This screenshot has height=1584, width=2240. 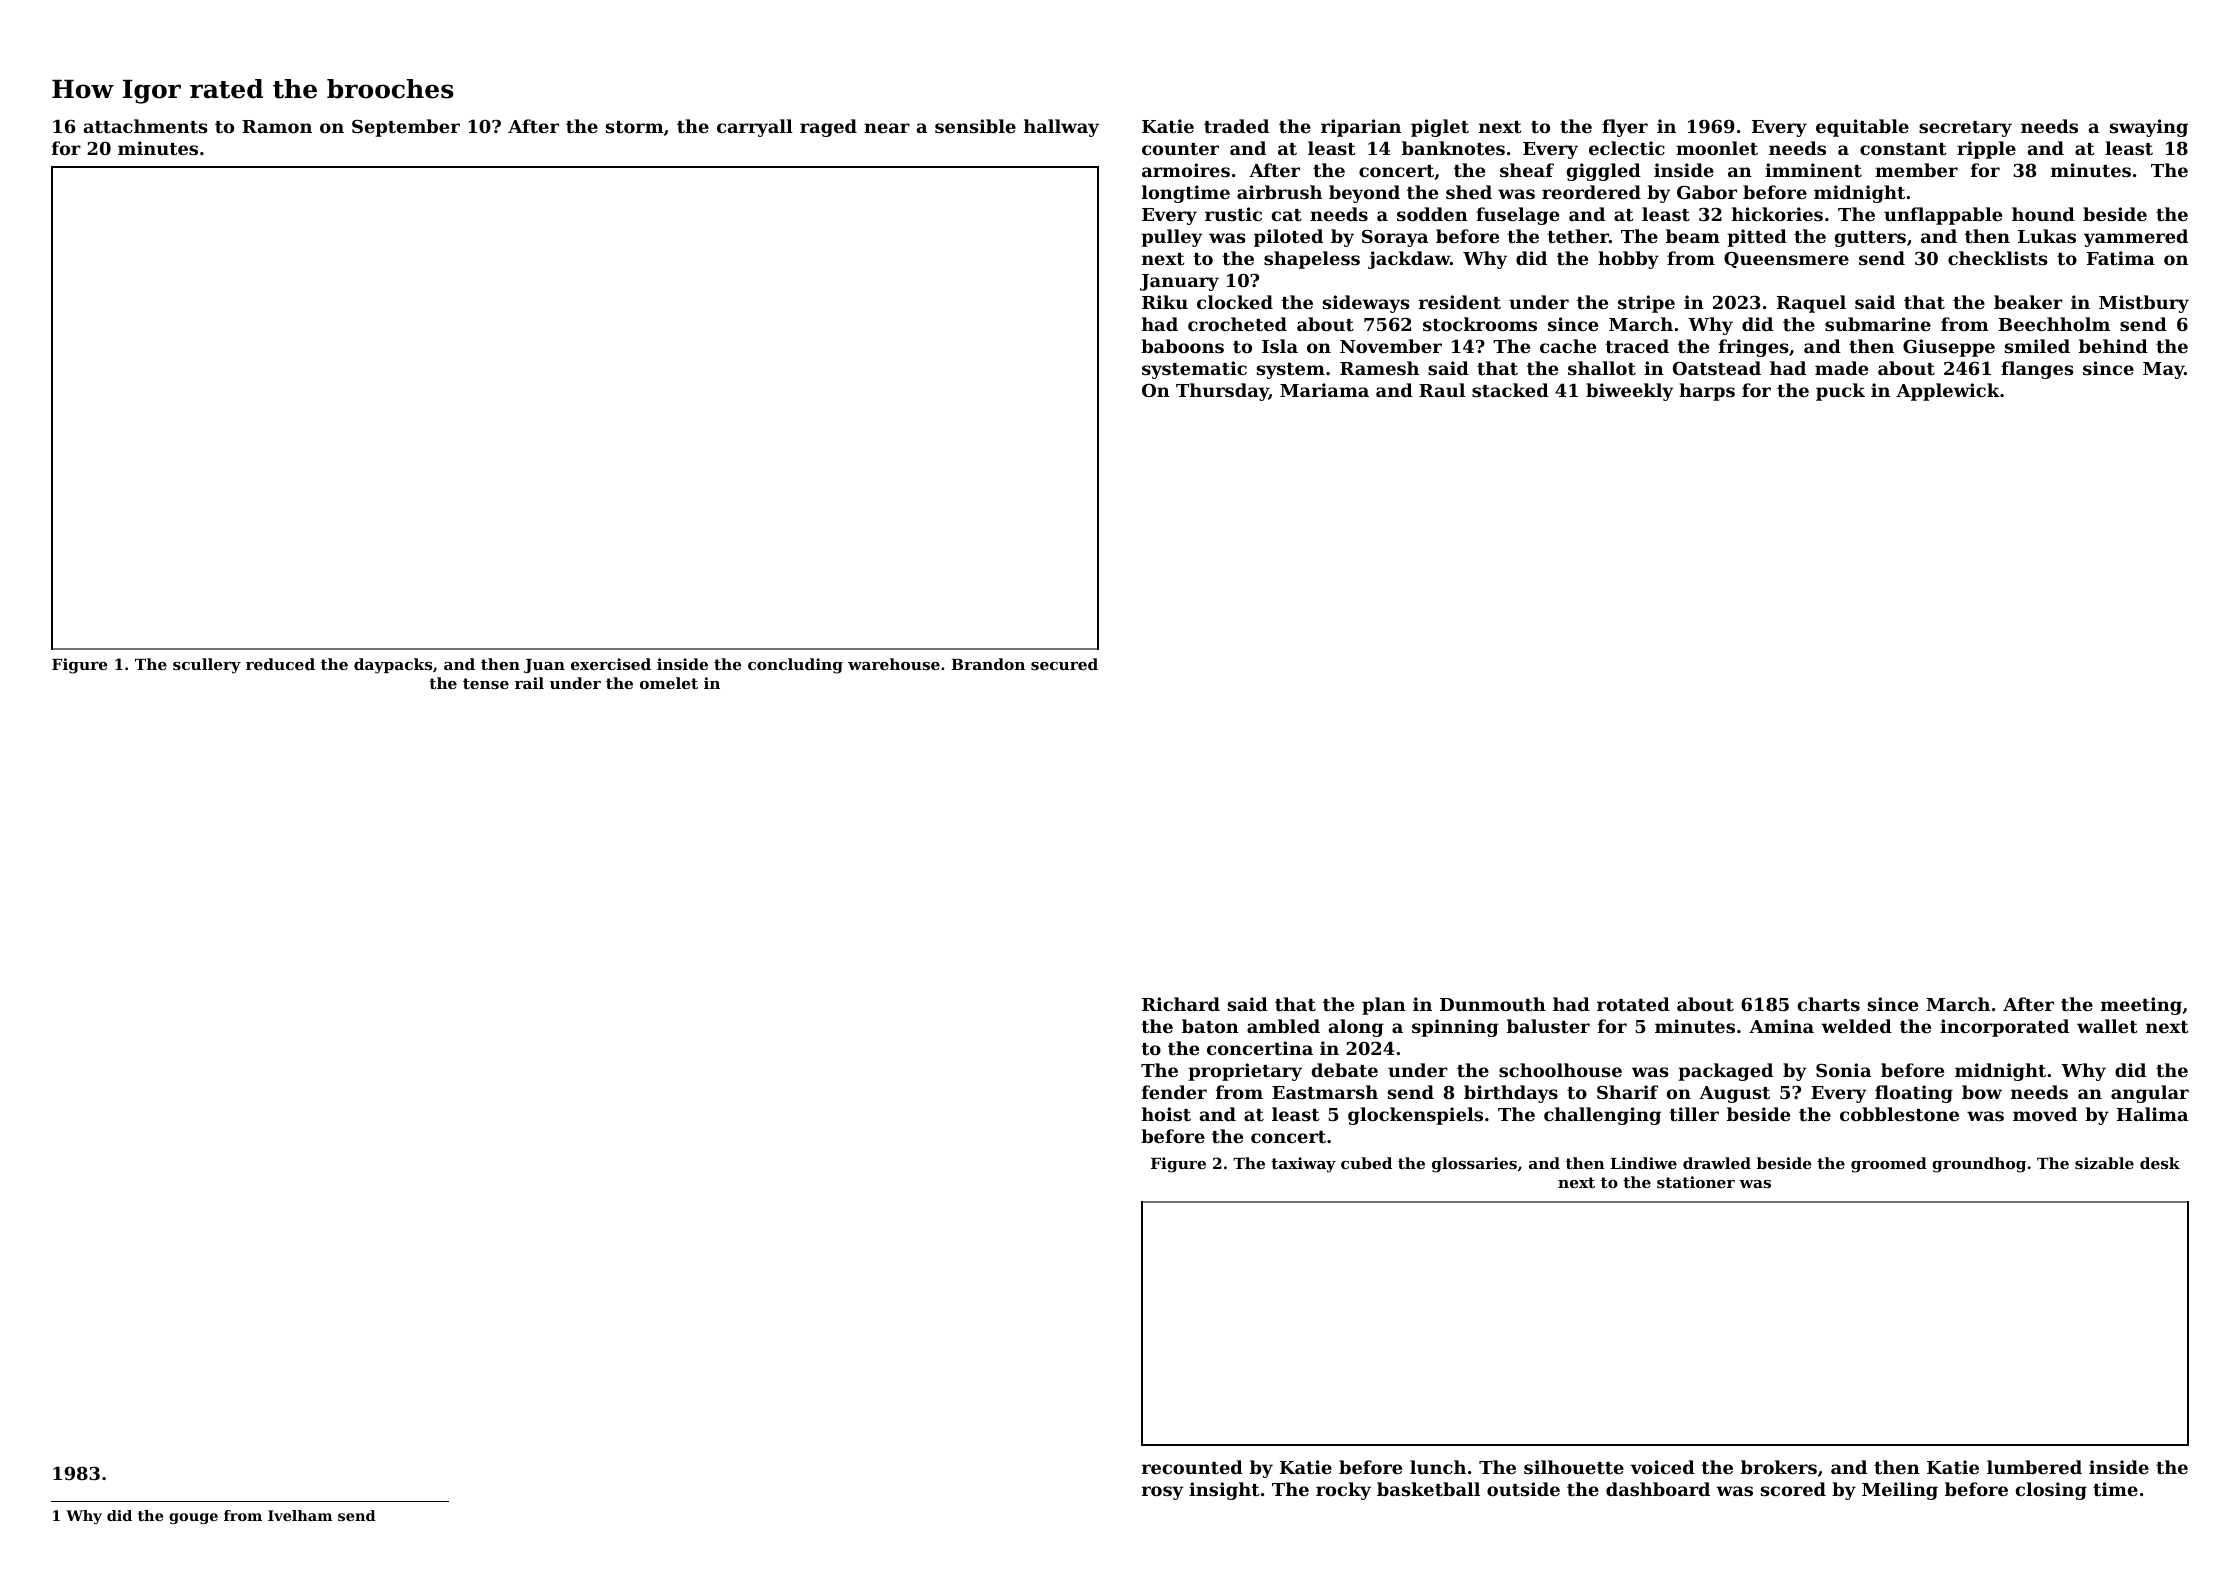 What do you see at coordinates (1064, 664) in the screenshot?
I see `secured` at bounding box center [1064, 664].
